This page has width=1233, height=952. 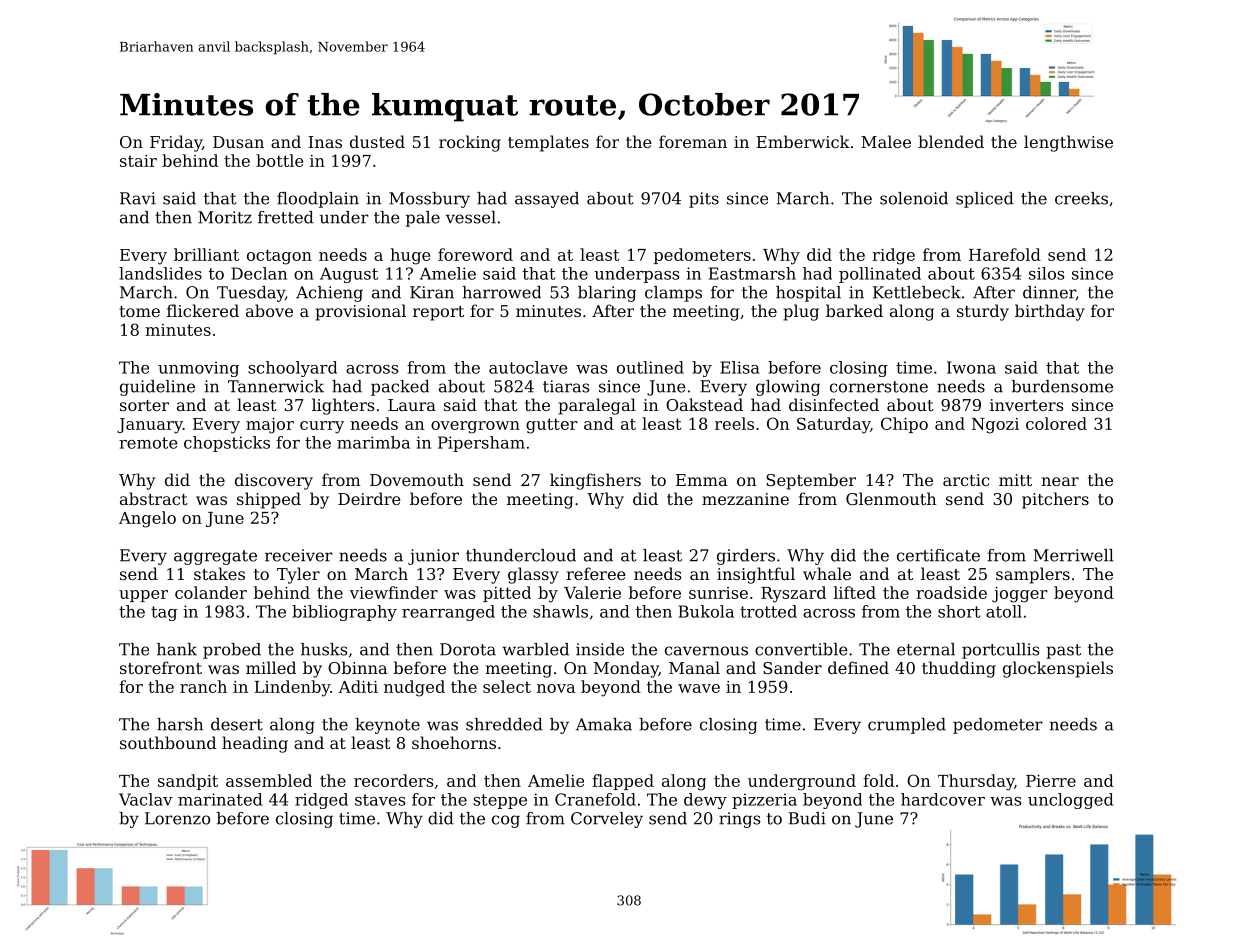 I want to click on Malee, so click(x=886, y=141).
